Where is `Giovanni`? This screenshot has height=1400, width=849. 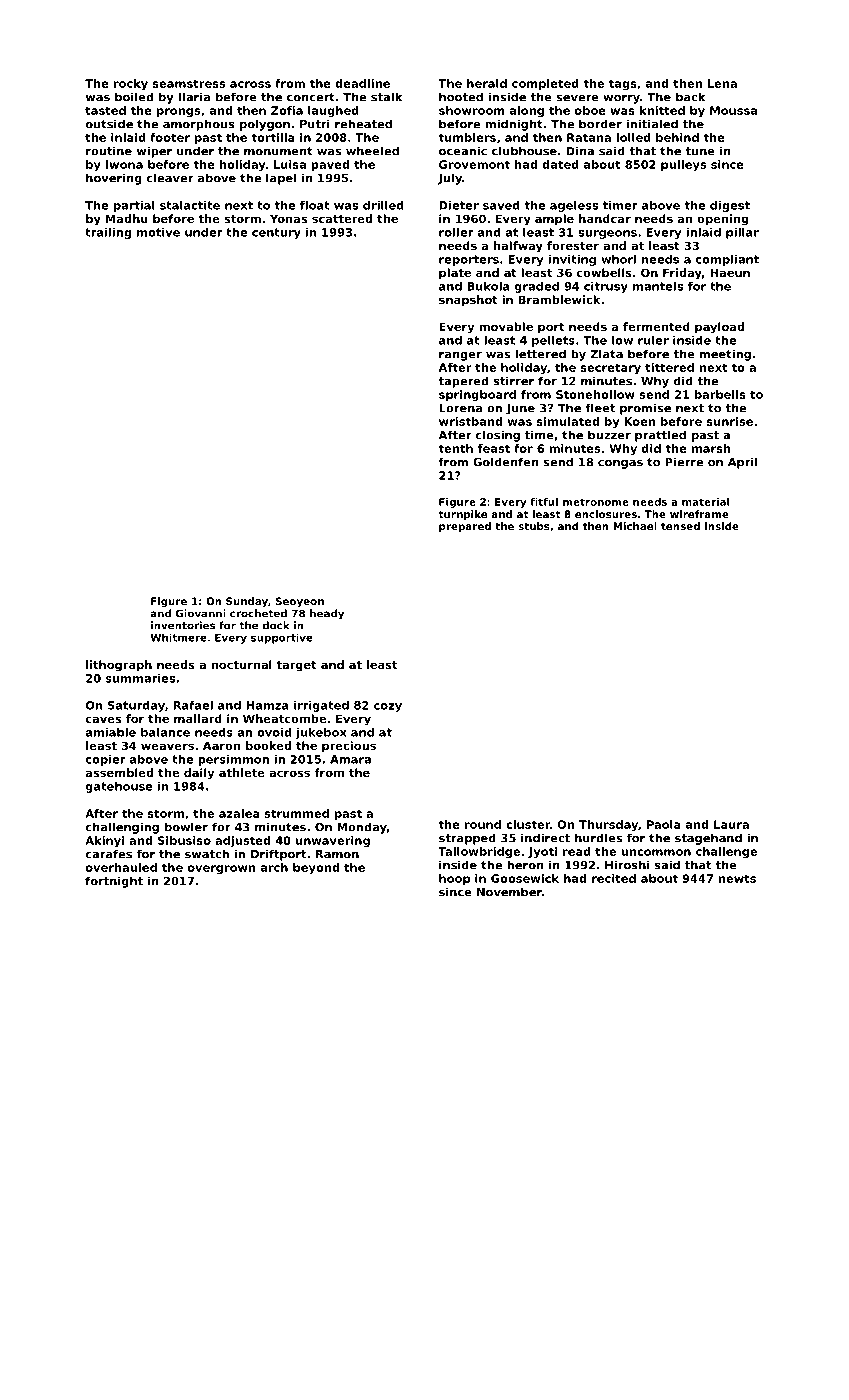 Giovanni is located at coordinates (201, 613).
